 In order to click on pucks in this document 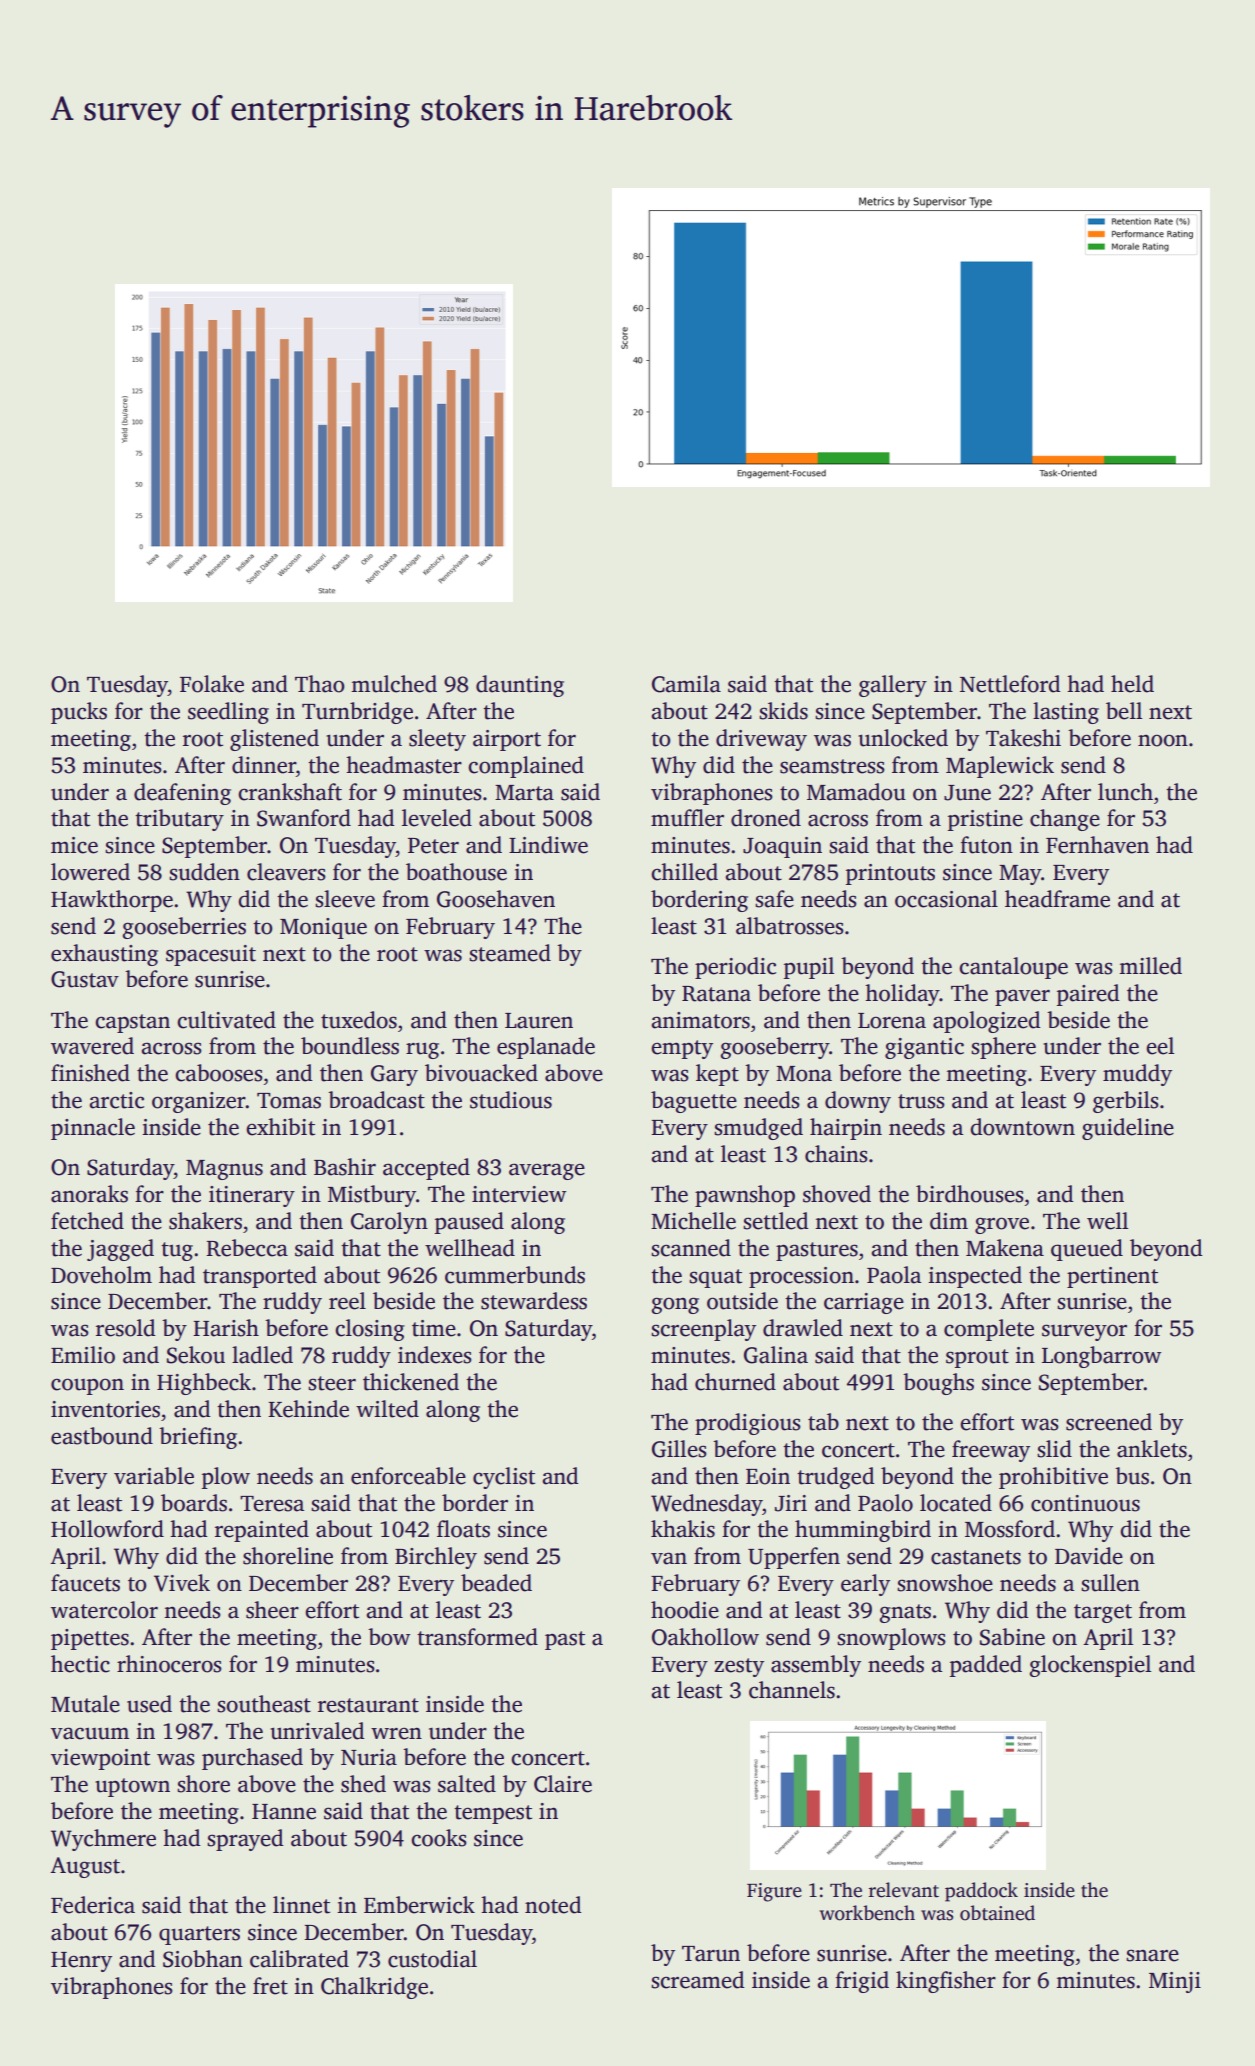, I will do `click(79, 713)`.
